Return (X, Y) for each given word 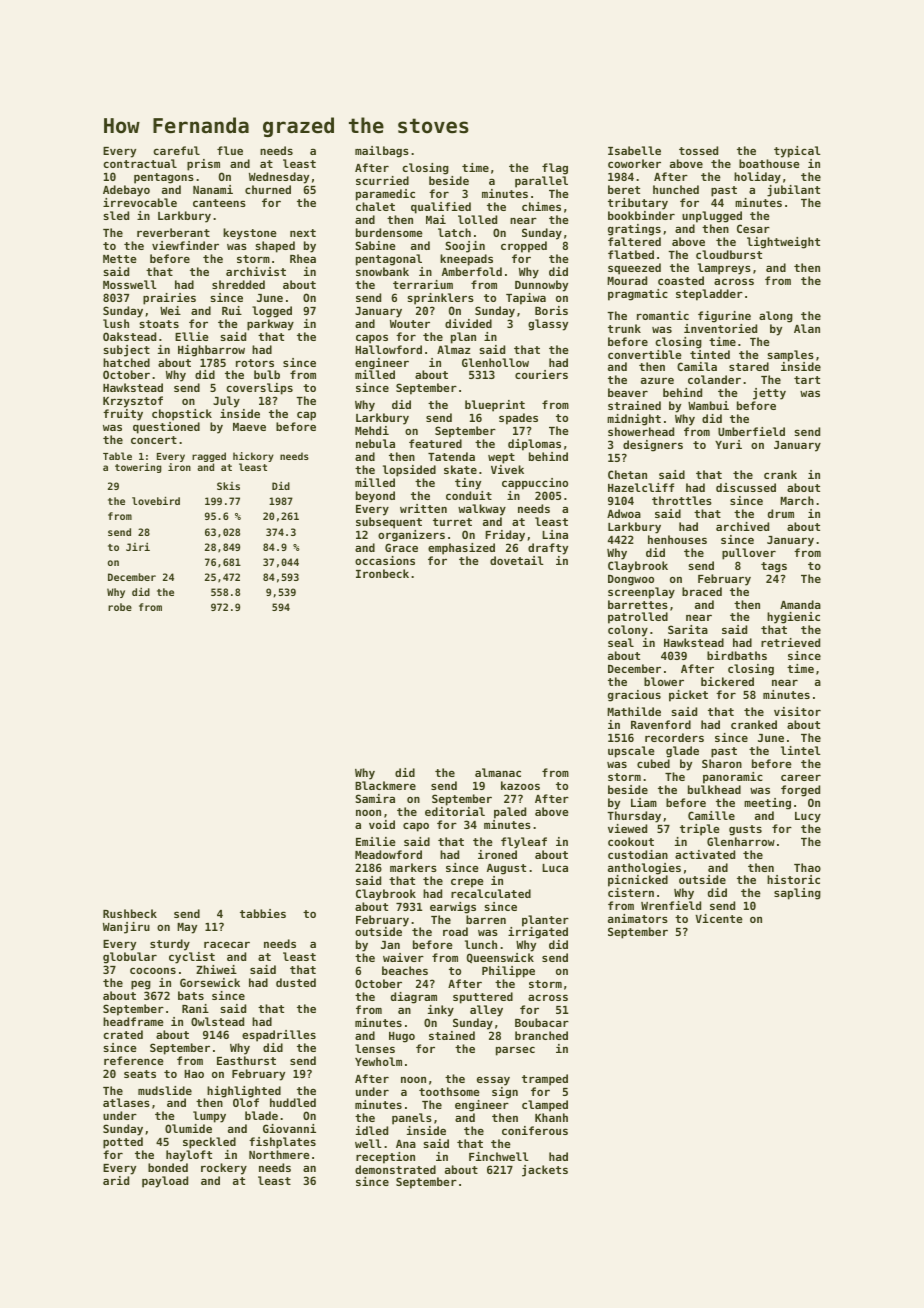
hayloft (189, 1156)
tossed (698, 150)
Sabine (375, 245)
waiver (403, 957)
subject (126, 351)
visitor (797, 711)
